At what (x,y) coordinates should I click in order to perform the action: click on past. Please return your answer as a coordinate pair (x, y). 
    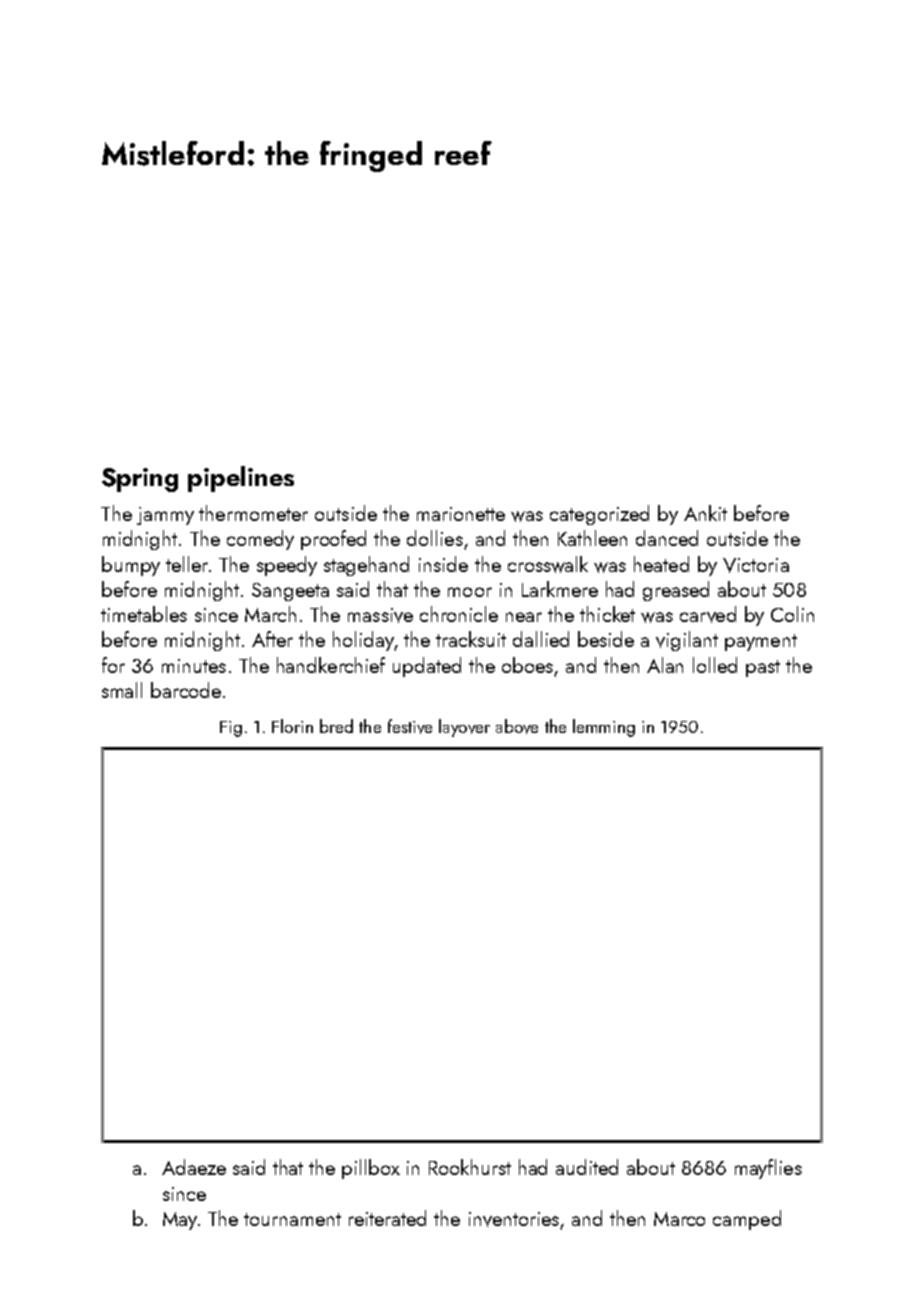
    Looking at the image, I should click on (763, 668).
